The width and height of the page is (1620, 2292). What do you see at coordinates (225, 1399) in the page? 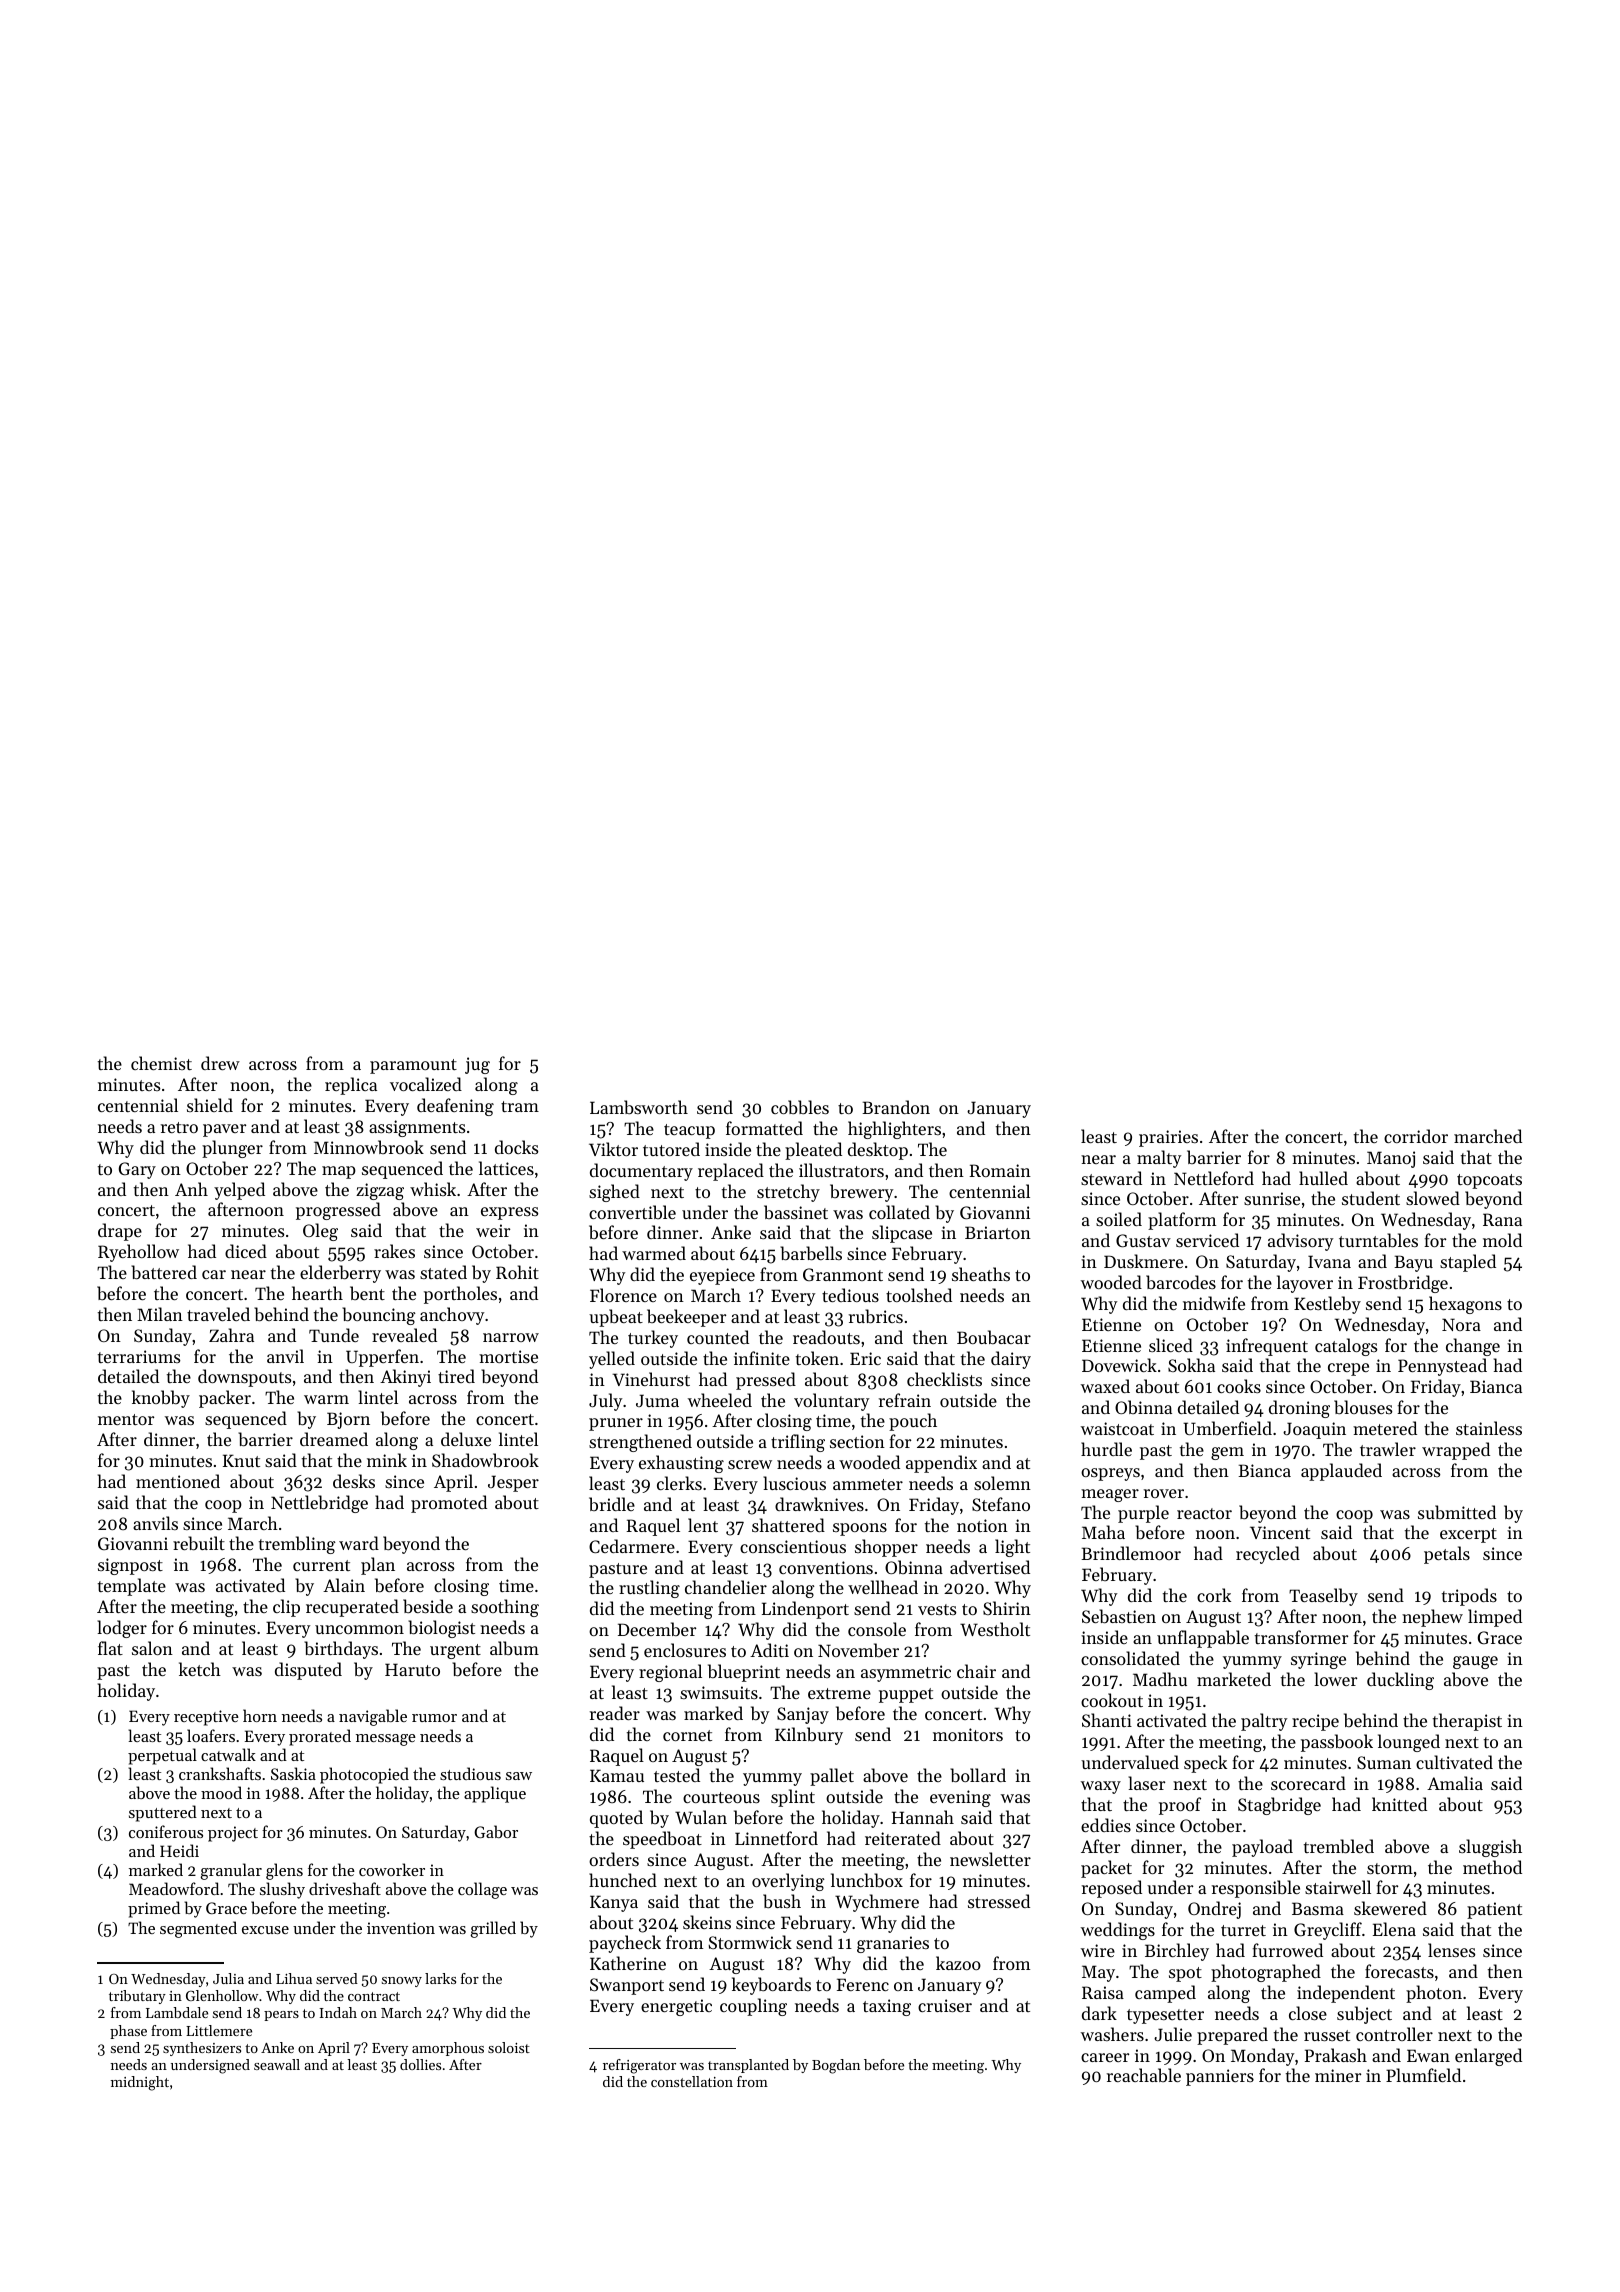
I see `packer` at bounding box center [225, 1399].
